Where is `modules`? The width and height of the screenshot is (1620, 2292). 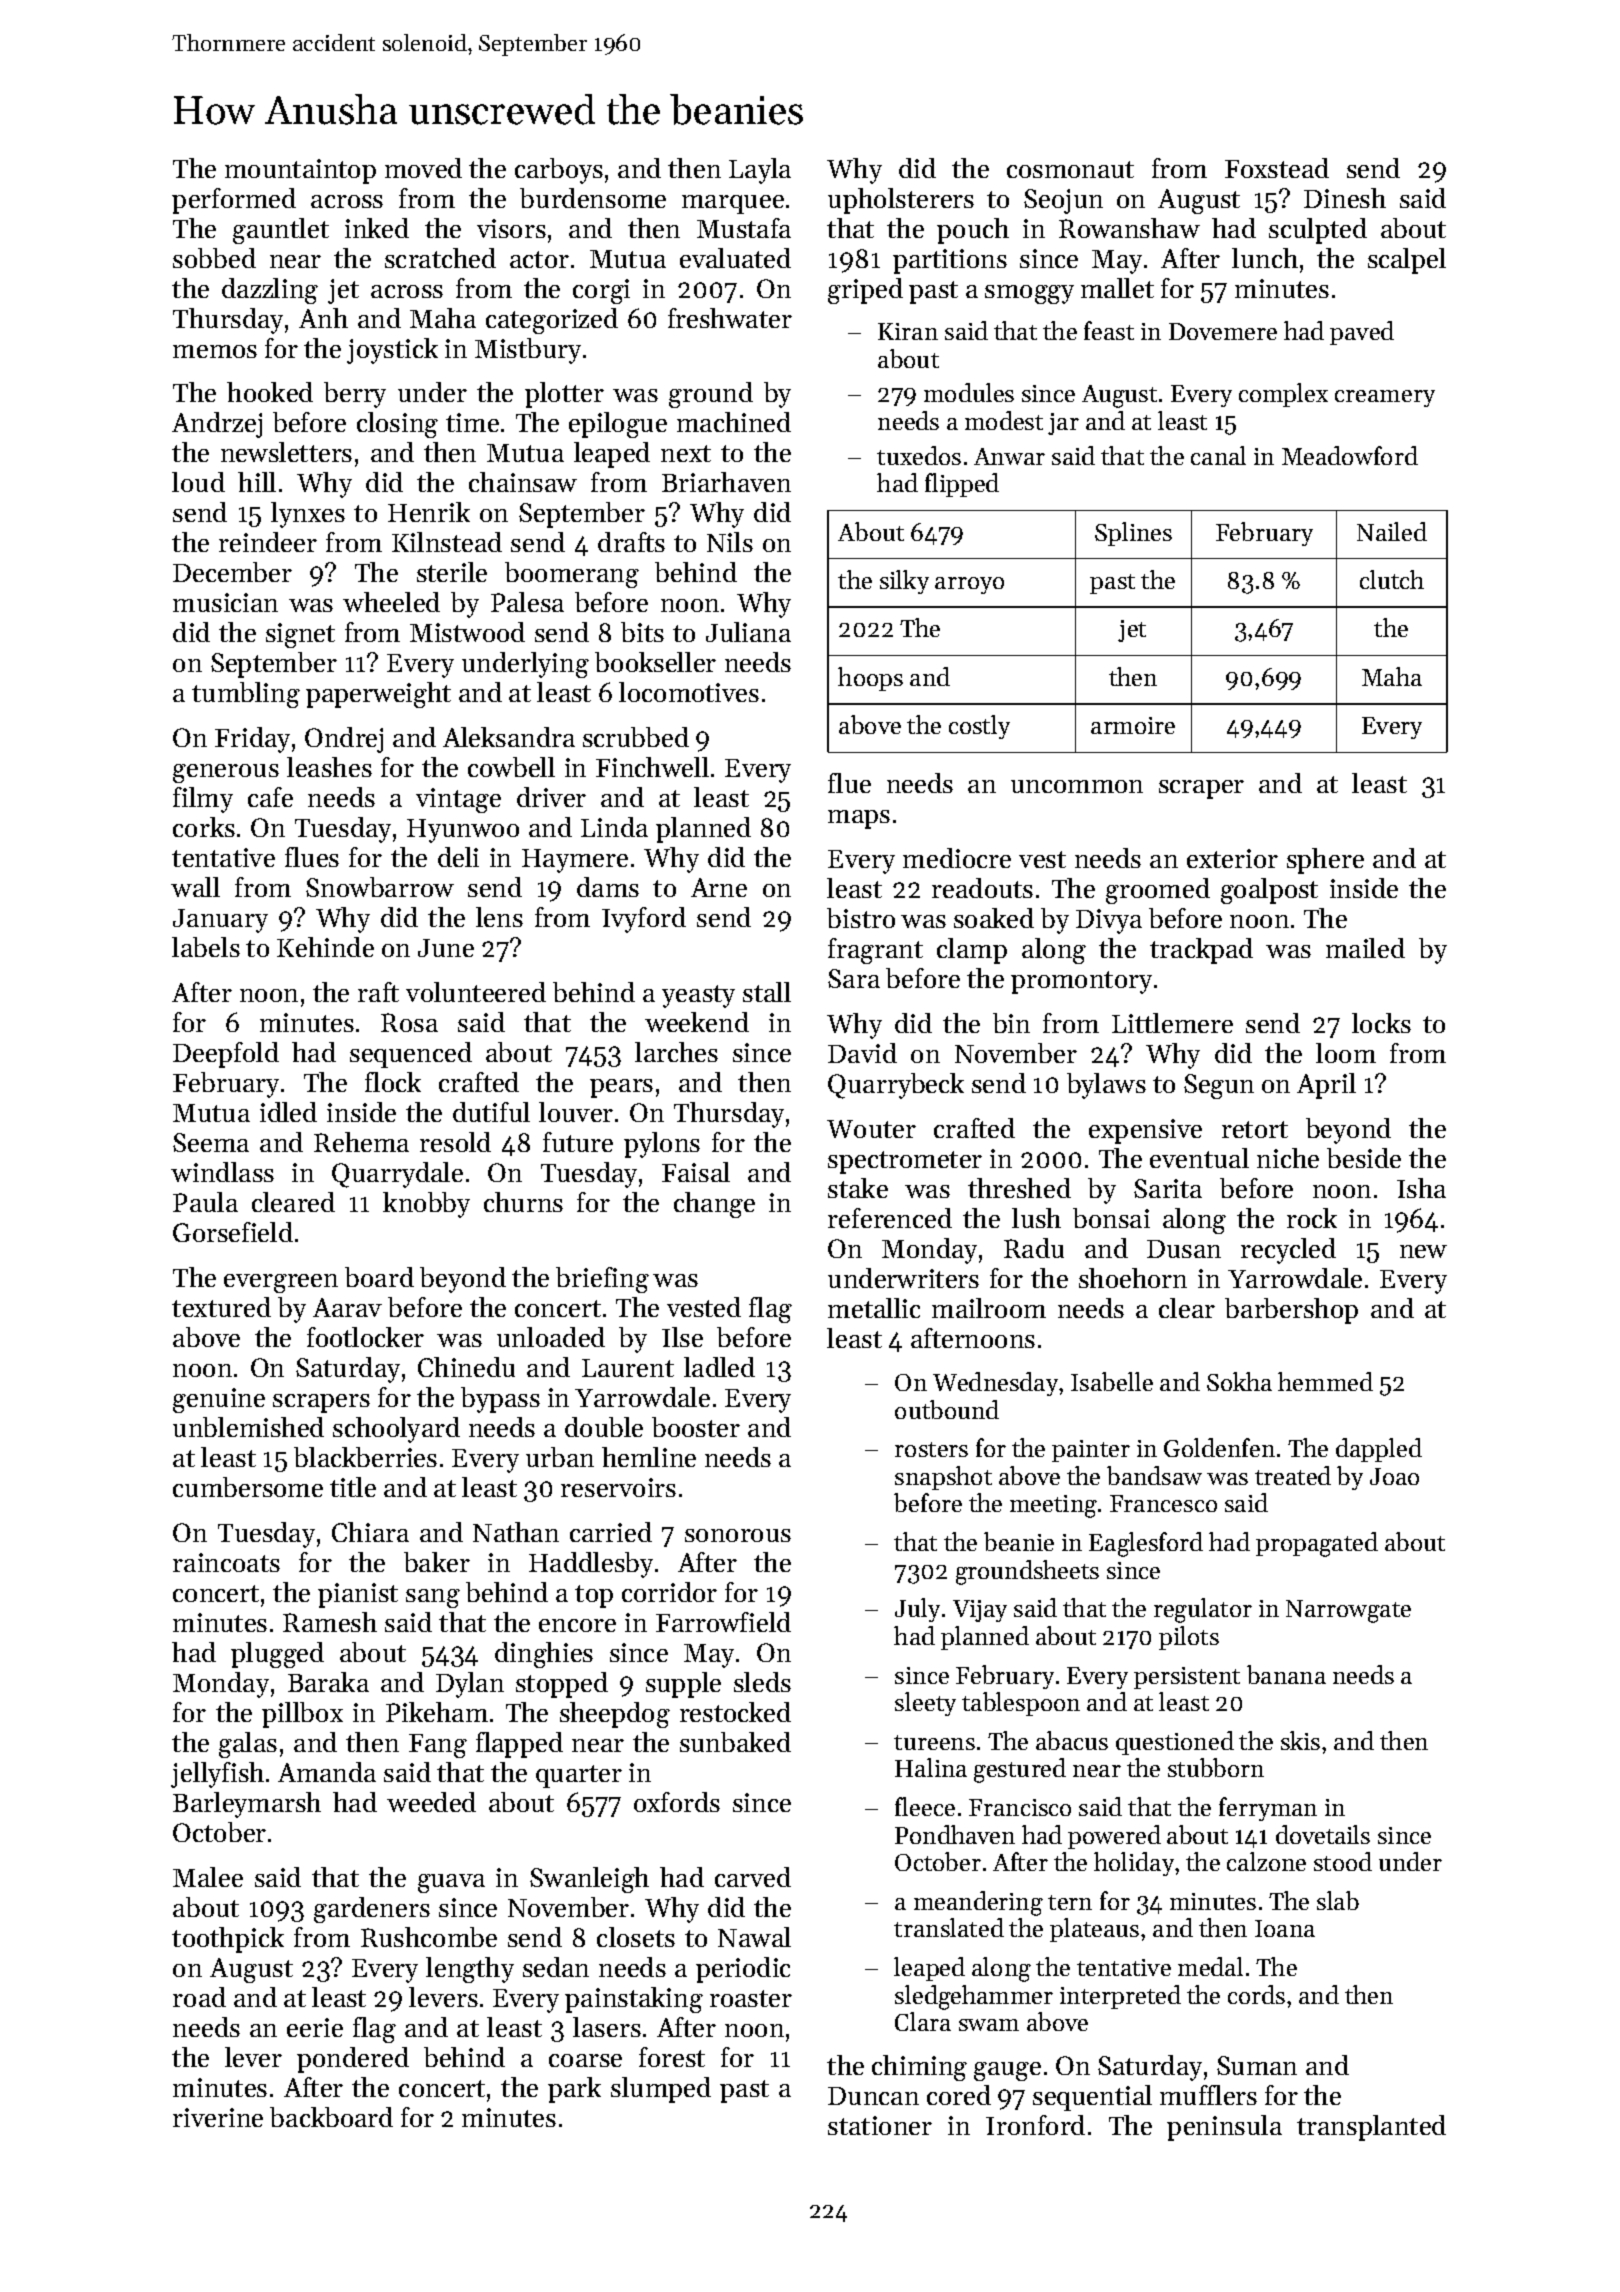 modules is located at coordinates (969, 392).
